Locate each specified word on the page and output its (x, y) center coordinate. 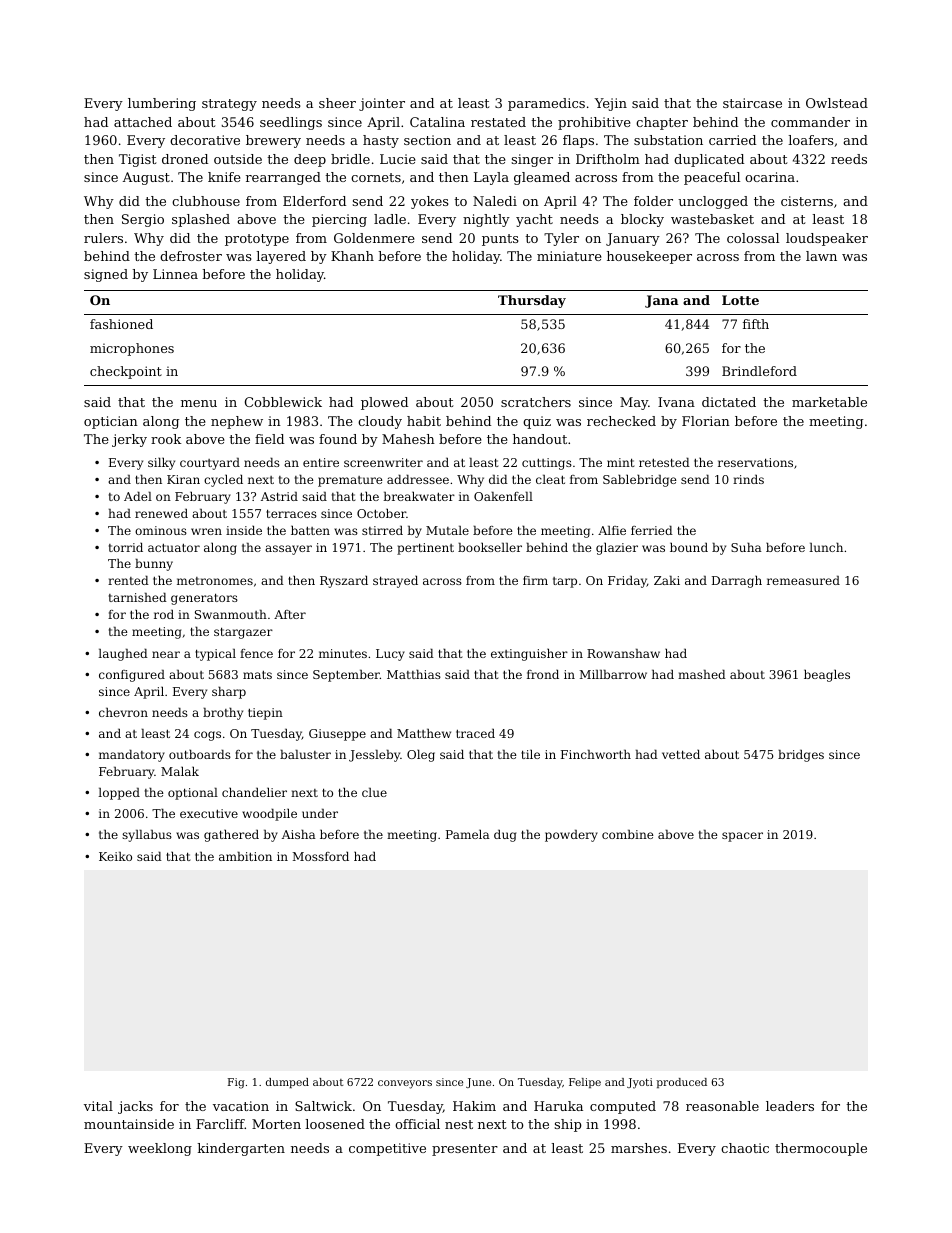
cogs (207, 736)
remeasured (803, 580)
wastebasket (712, 219)
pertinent (425, 549)
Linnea (175, 274)
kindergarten (241, 1149)
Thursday (532, 301)
